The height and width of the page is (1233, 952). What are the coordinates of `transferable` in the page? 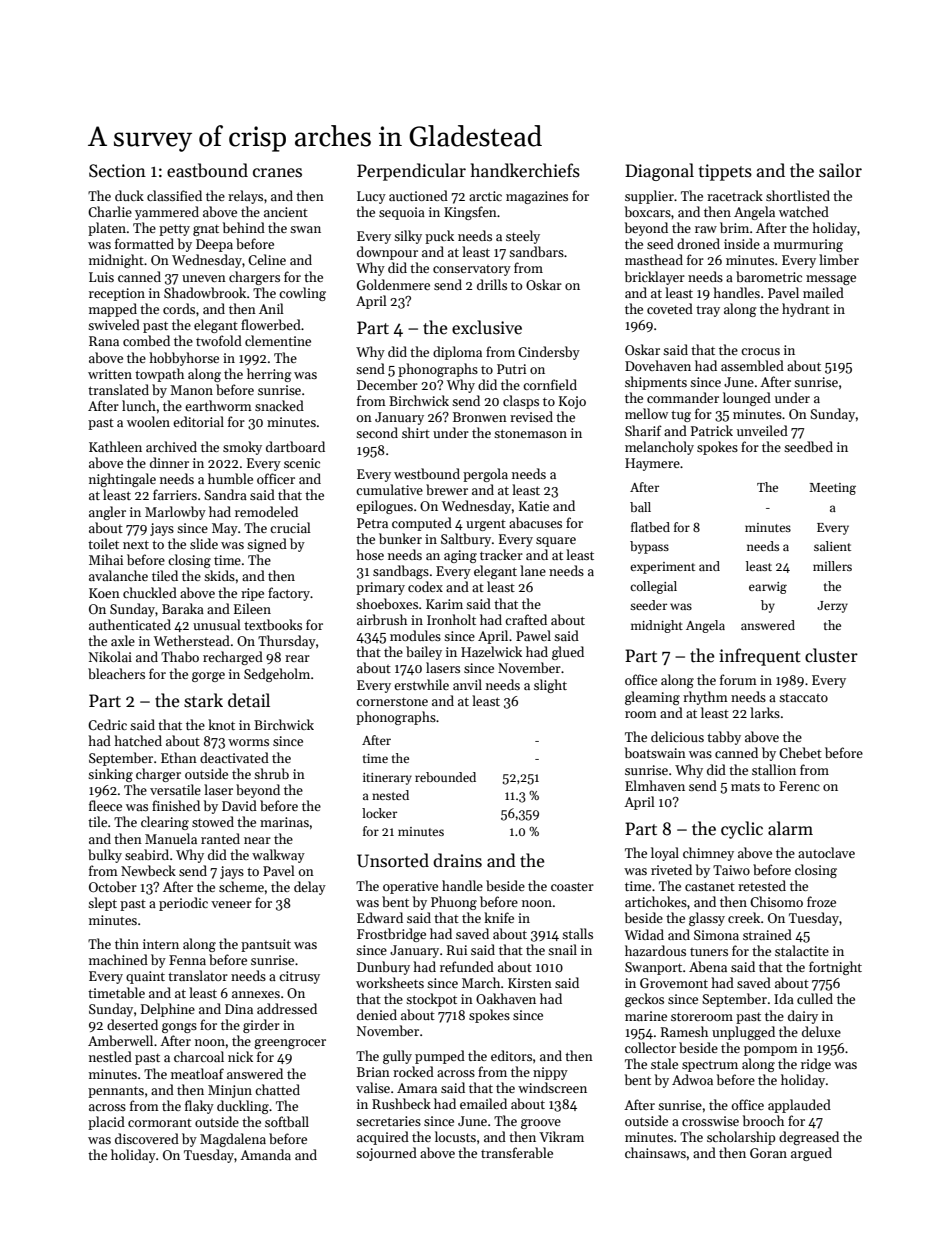 It's located at (517, 1152).
